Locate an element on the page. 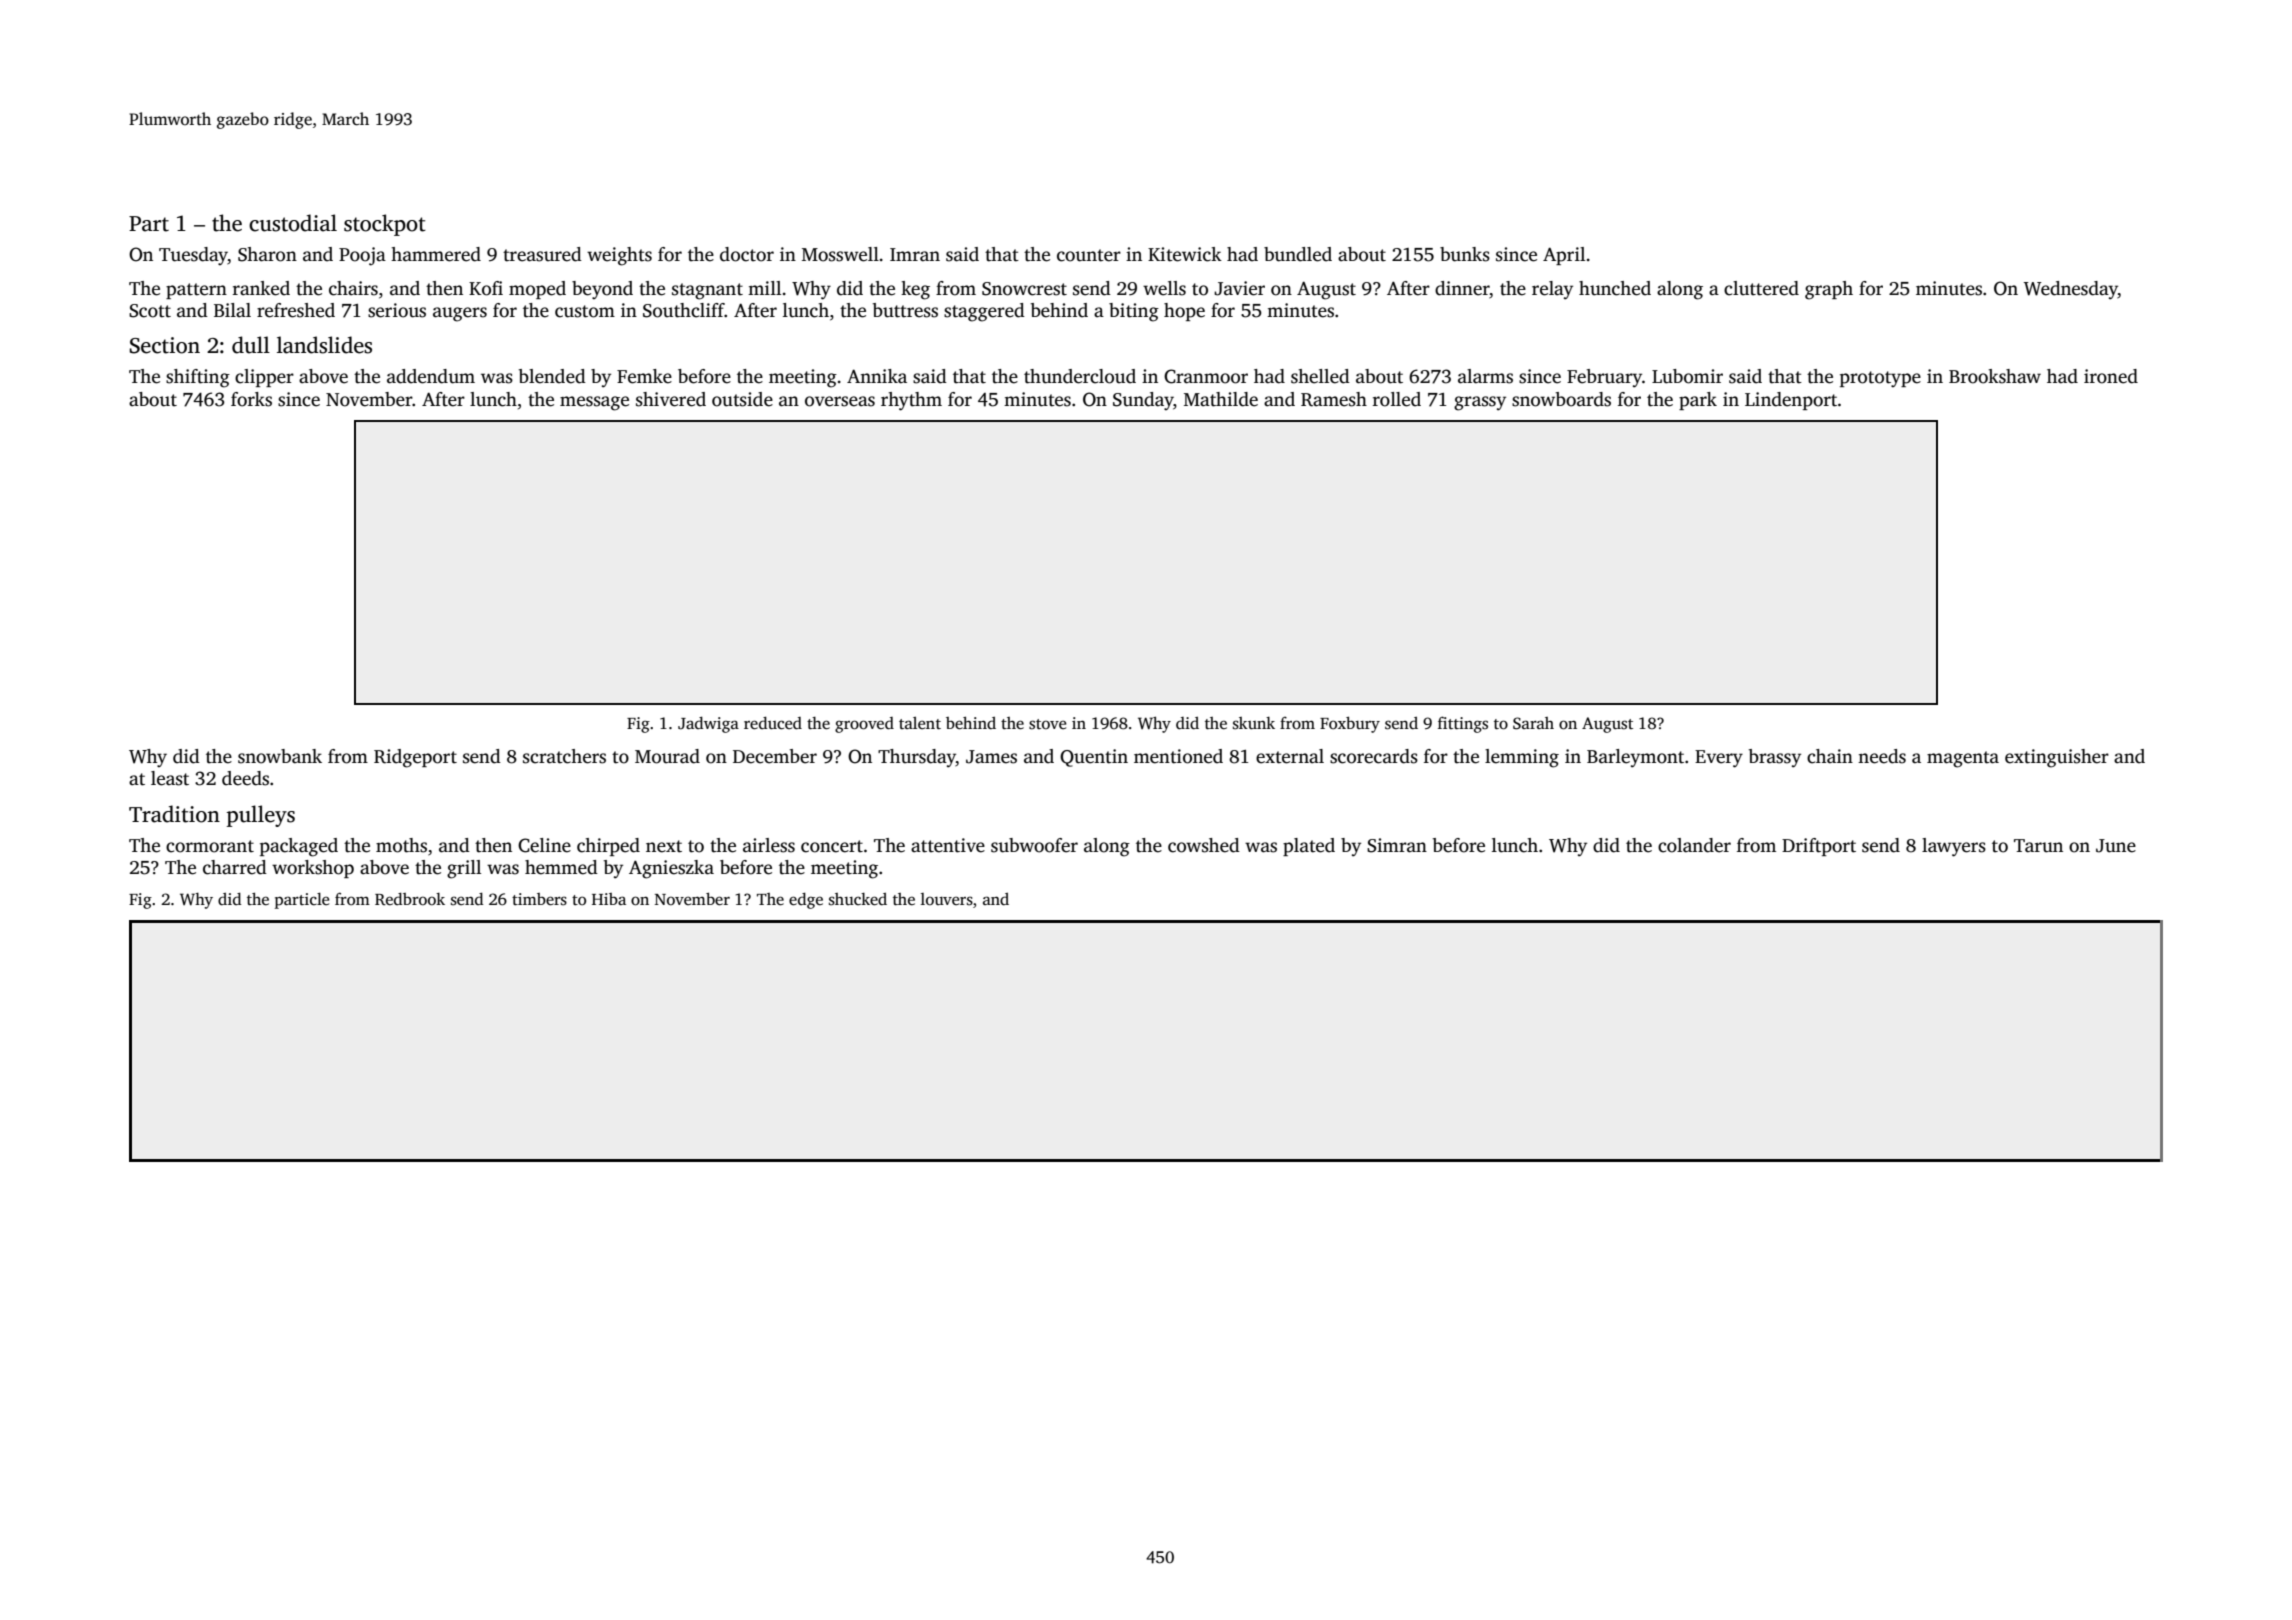 The image size is (2292, 1620). message is located at coordinates (594, 403).
